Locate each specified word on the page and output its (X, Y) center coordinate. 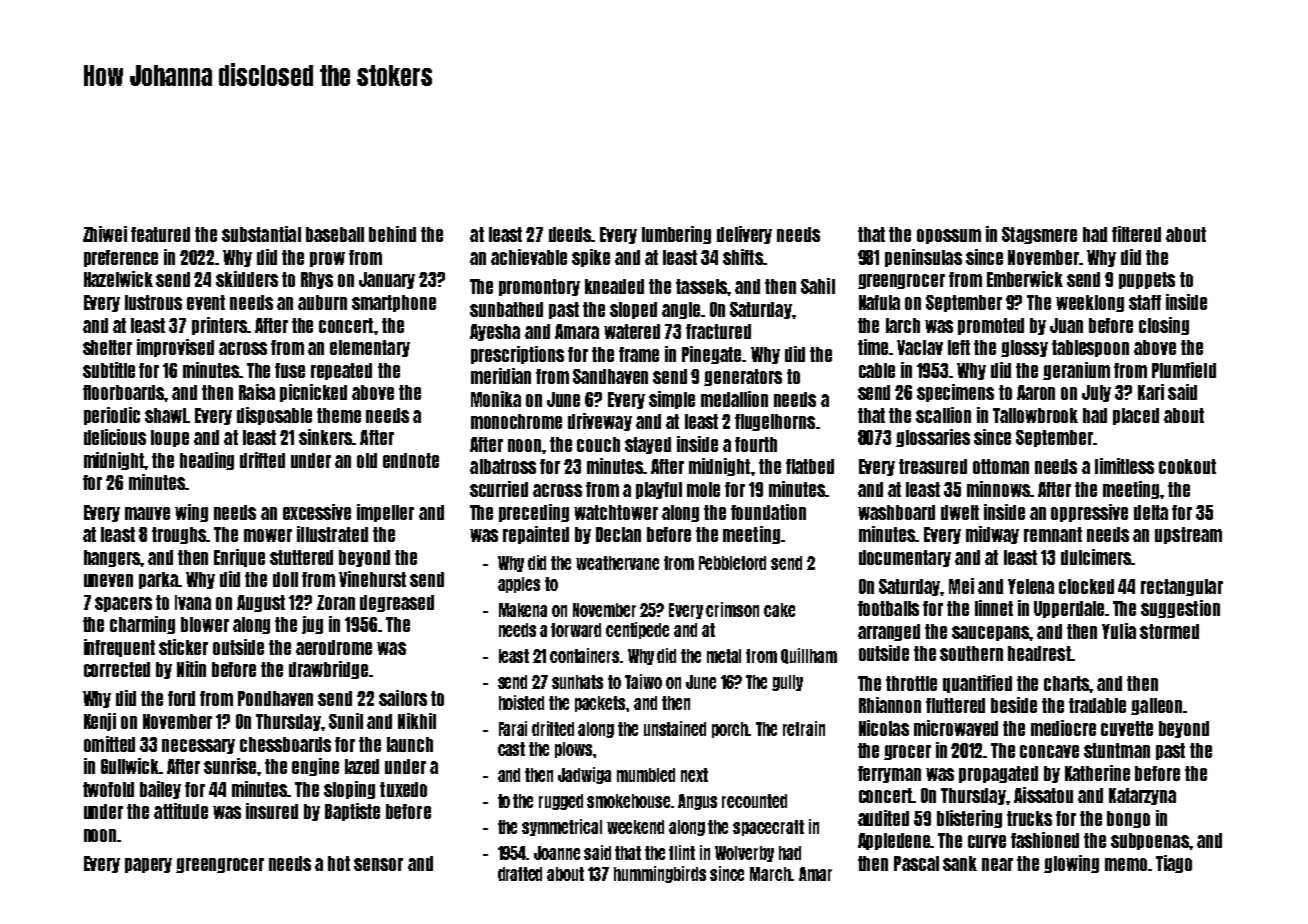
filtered (1136, 234)
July (1096, 393)
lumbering (676, 235)
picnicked (313, 393)
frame (639, 354)
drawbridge (328, 670)
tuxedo (403, 789)
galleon (1156, 706)
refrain (804, 728)
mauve (147, 513)
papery (148, 865)
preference (121, 258)
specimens (955, 393)
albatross (503, 466)
